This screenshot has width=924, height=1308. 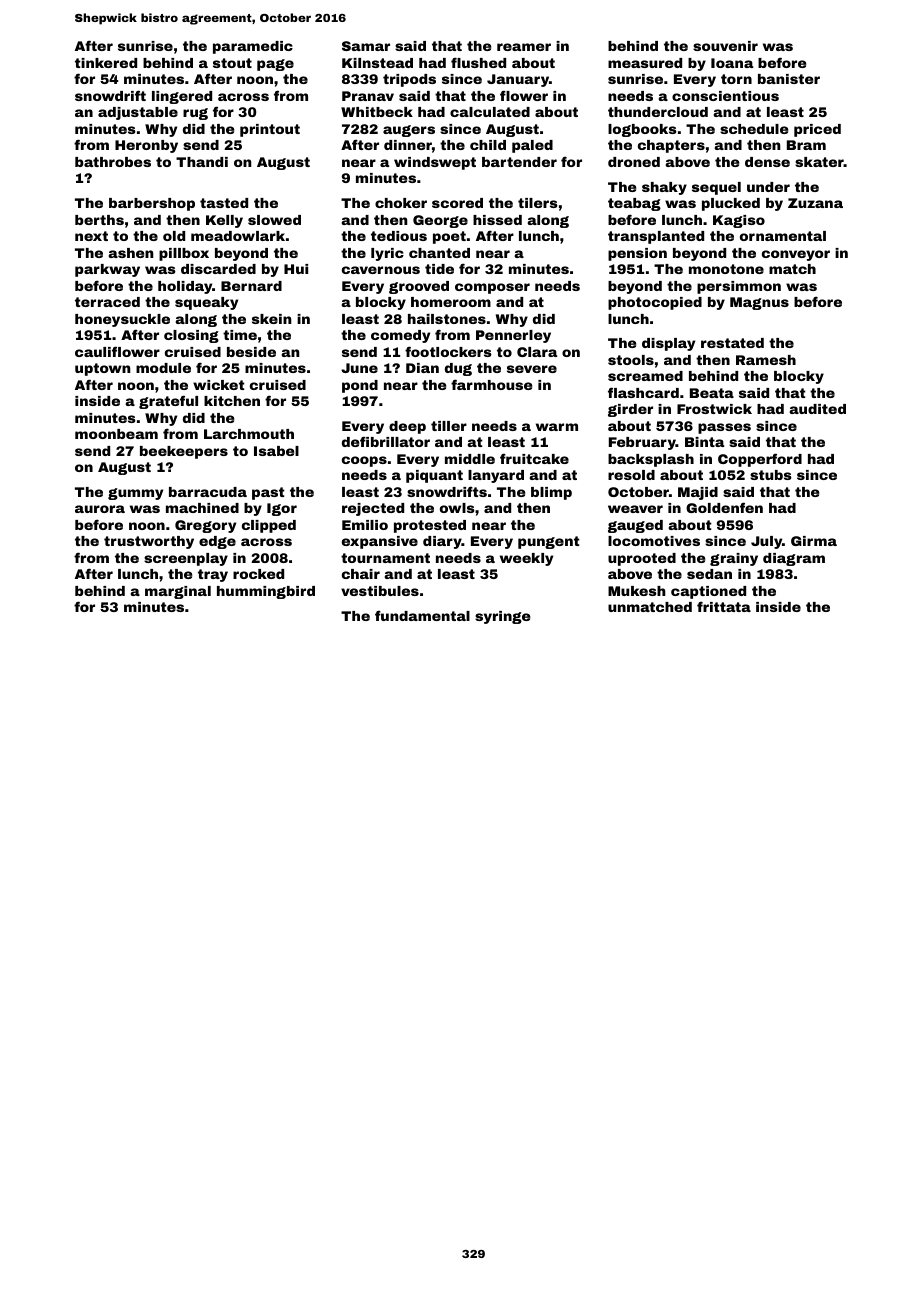 What do you see at coordinates (767, 162) in the screenshot?
I see `dense` at bounding box center [767, 162].
